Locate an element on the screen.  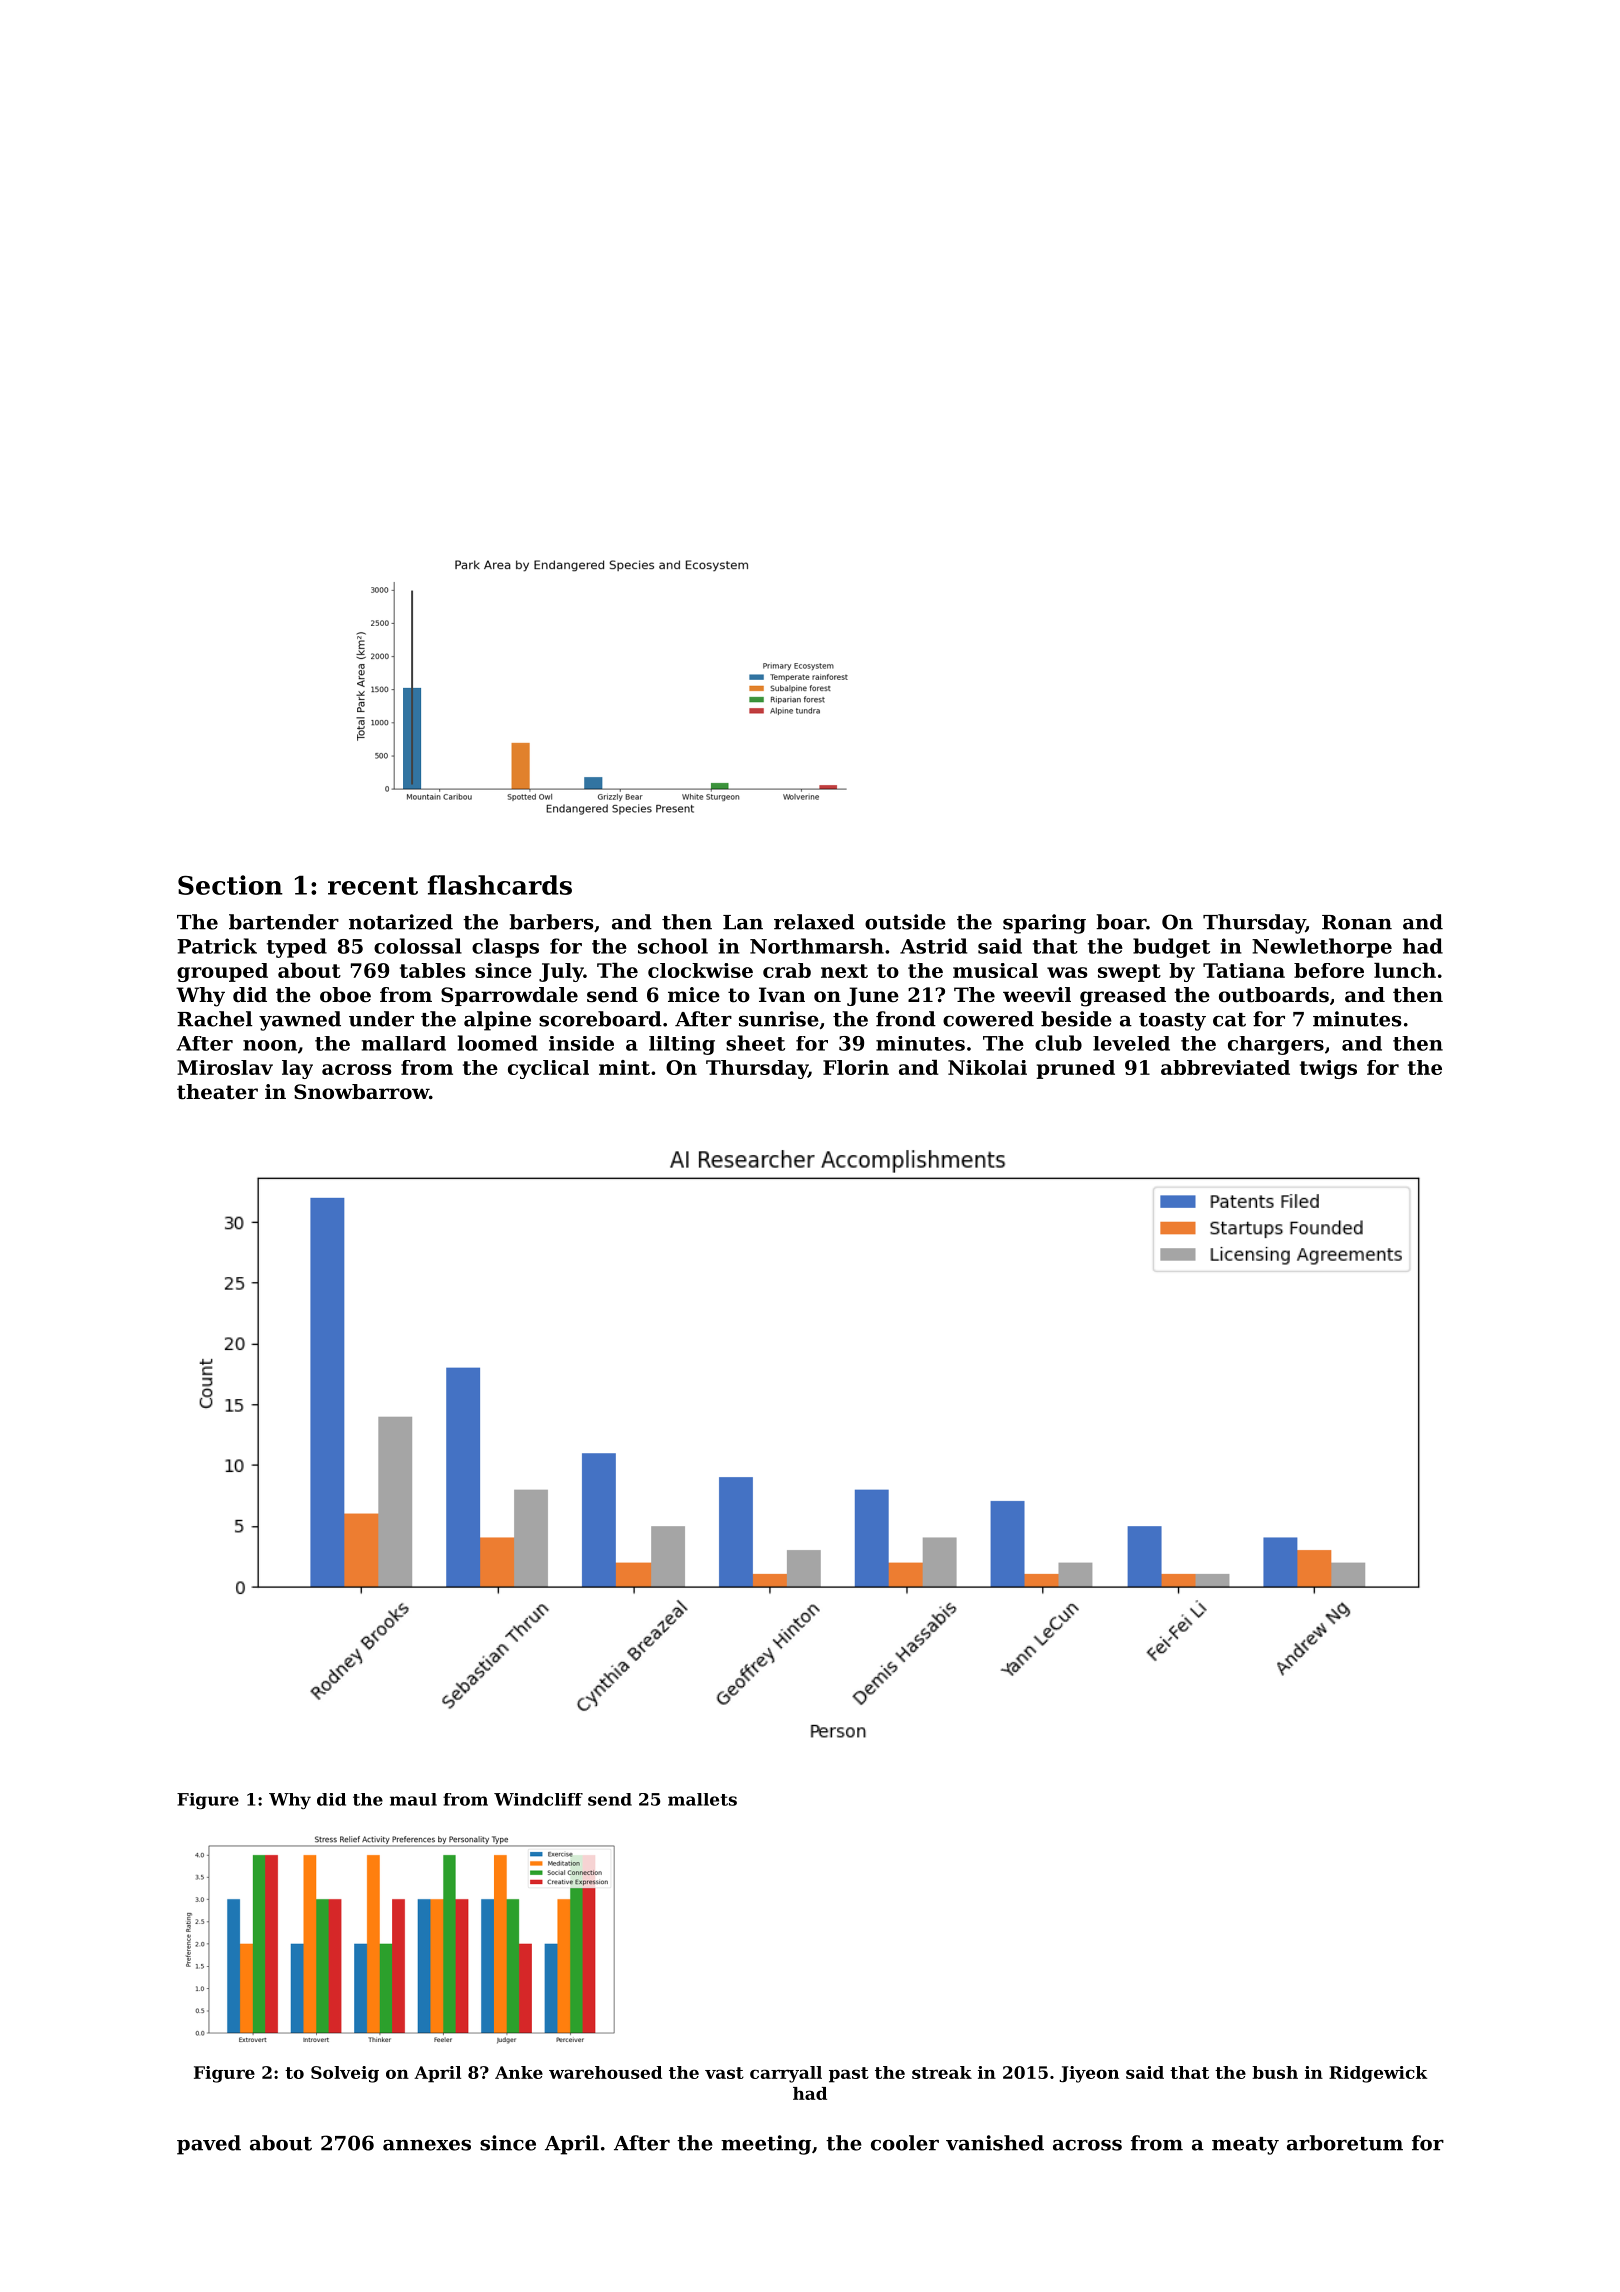
sparing is located at coordinates (1044, 924).
